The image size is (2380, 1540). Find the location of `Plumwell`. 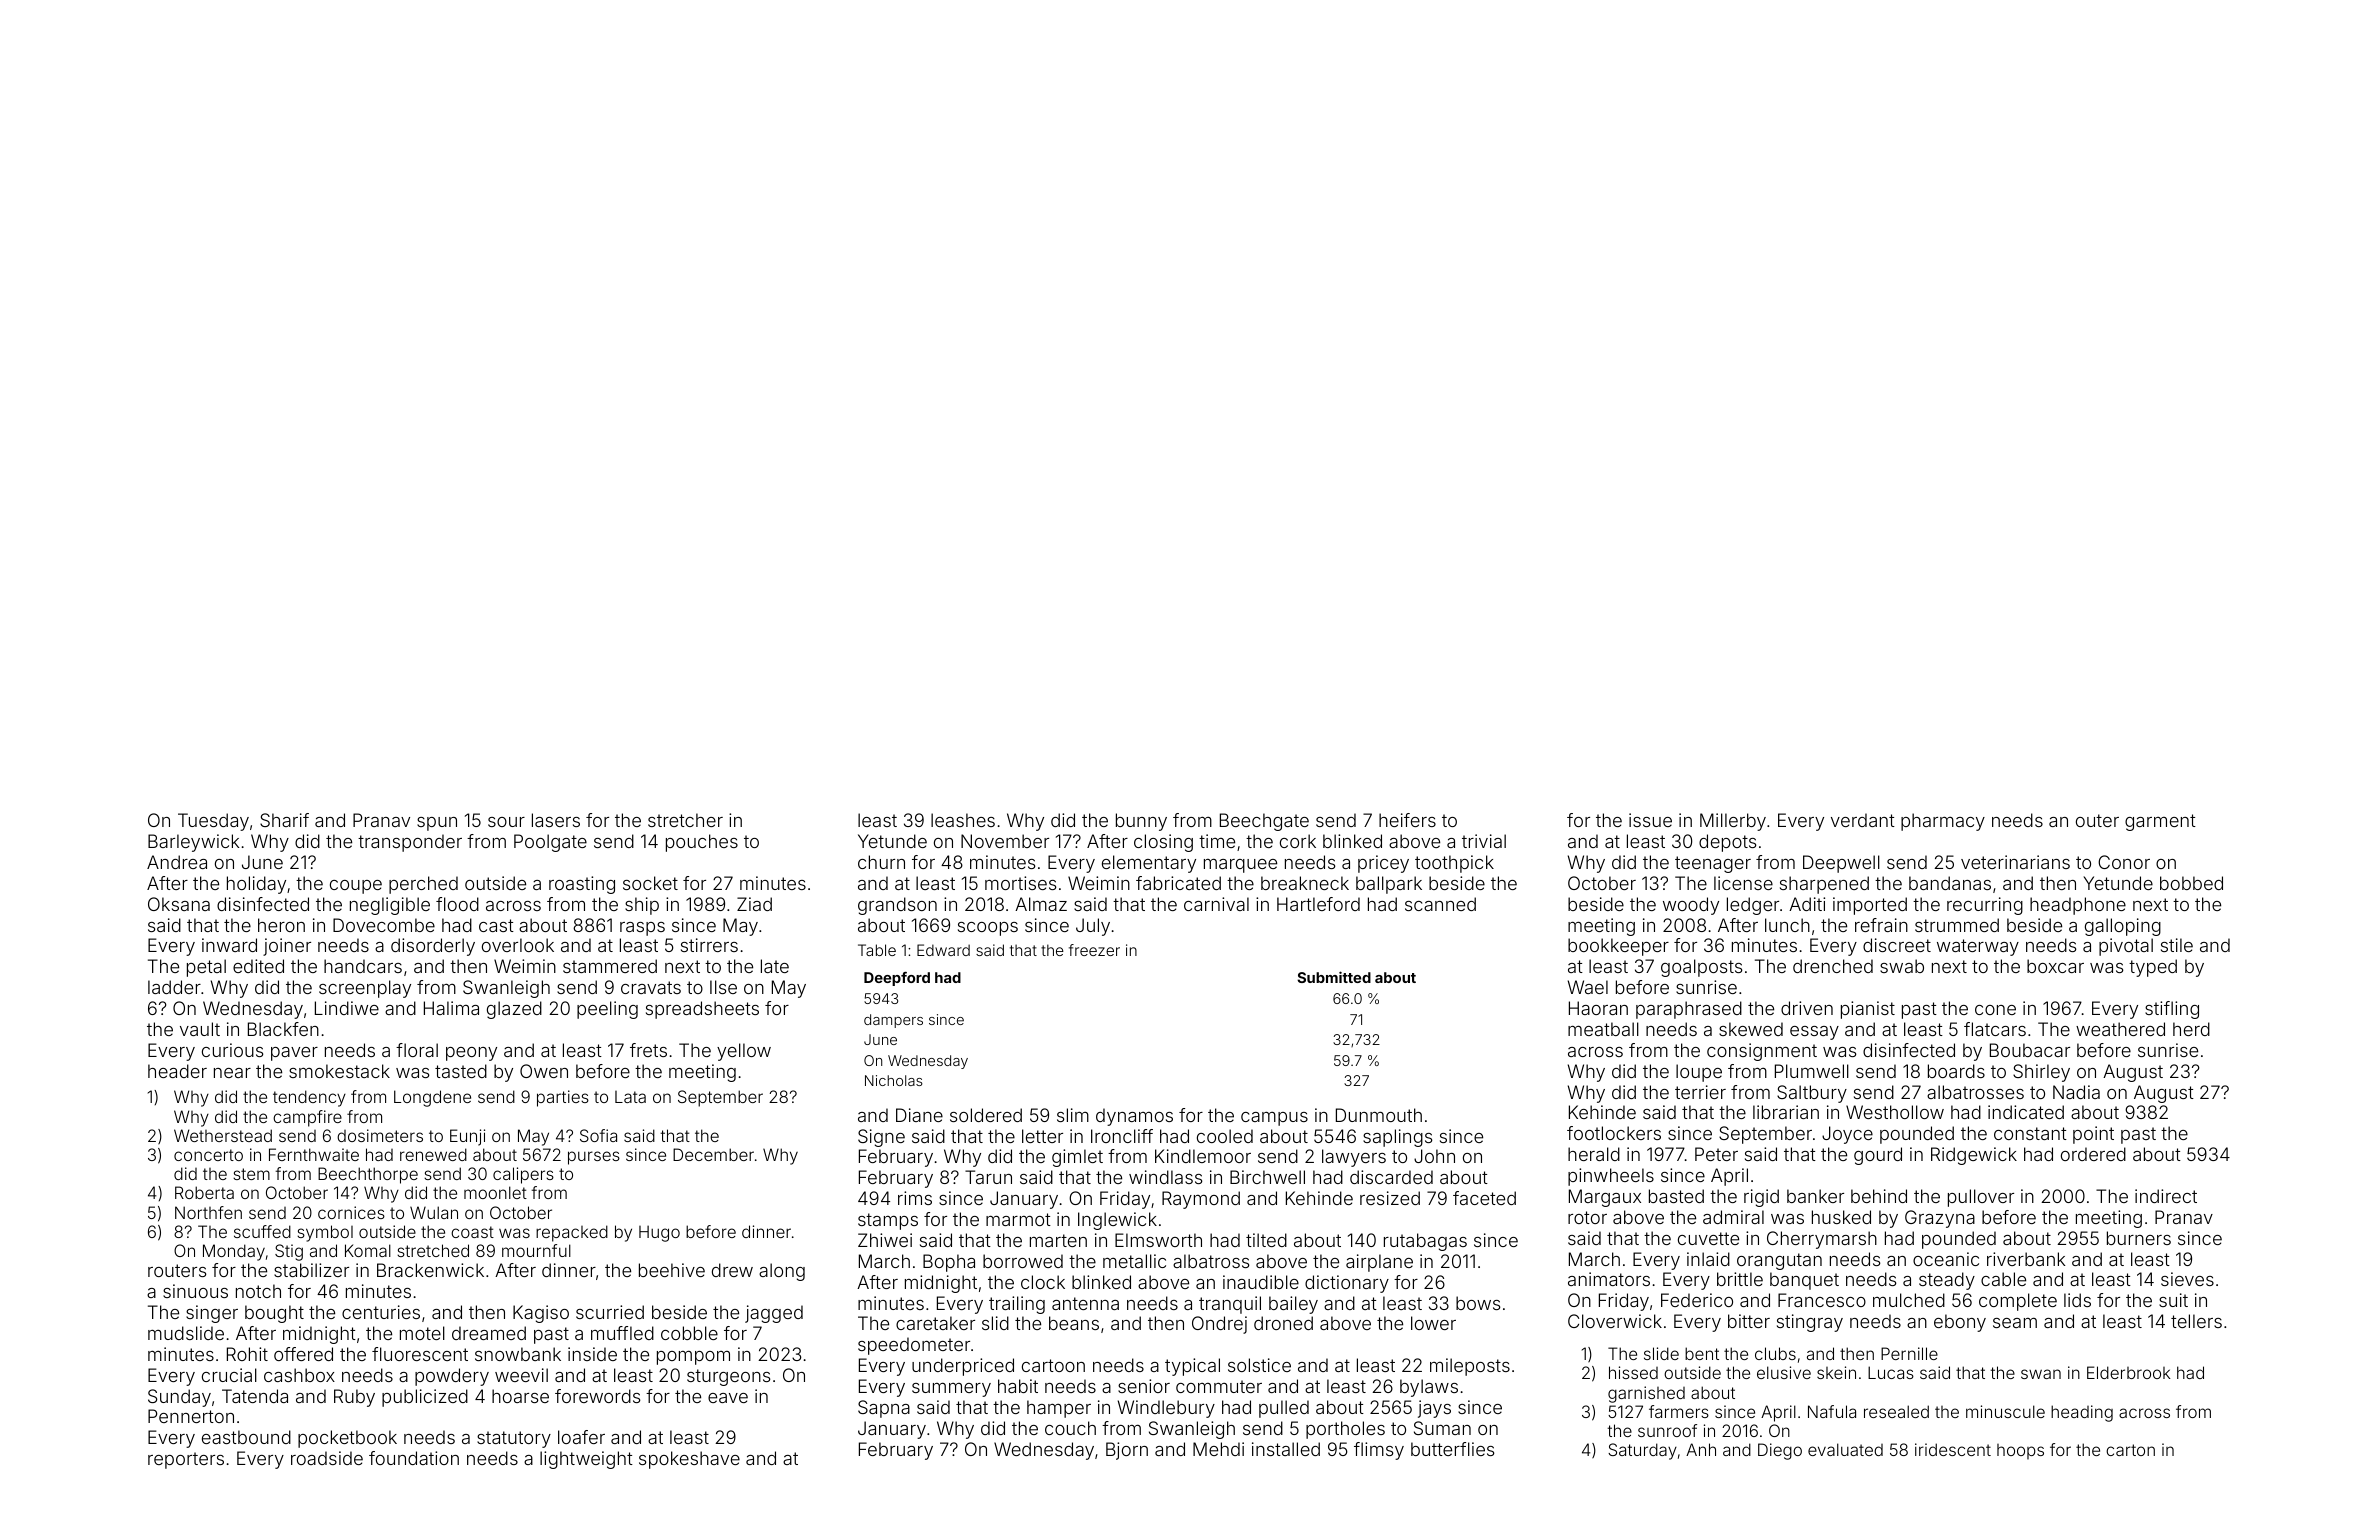

Plumwell is located at coordinates (1812, 1071).
